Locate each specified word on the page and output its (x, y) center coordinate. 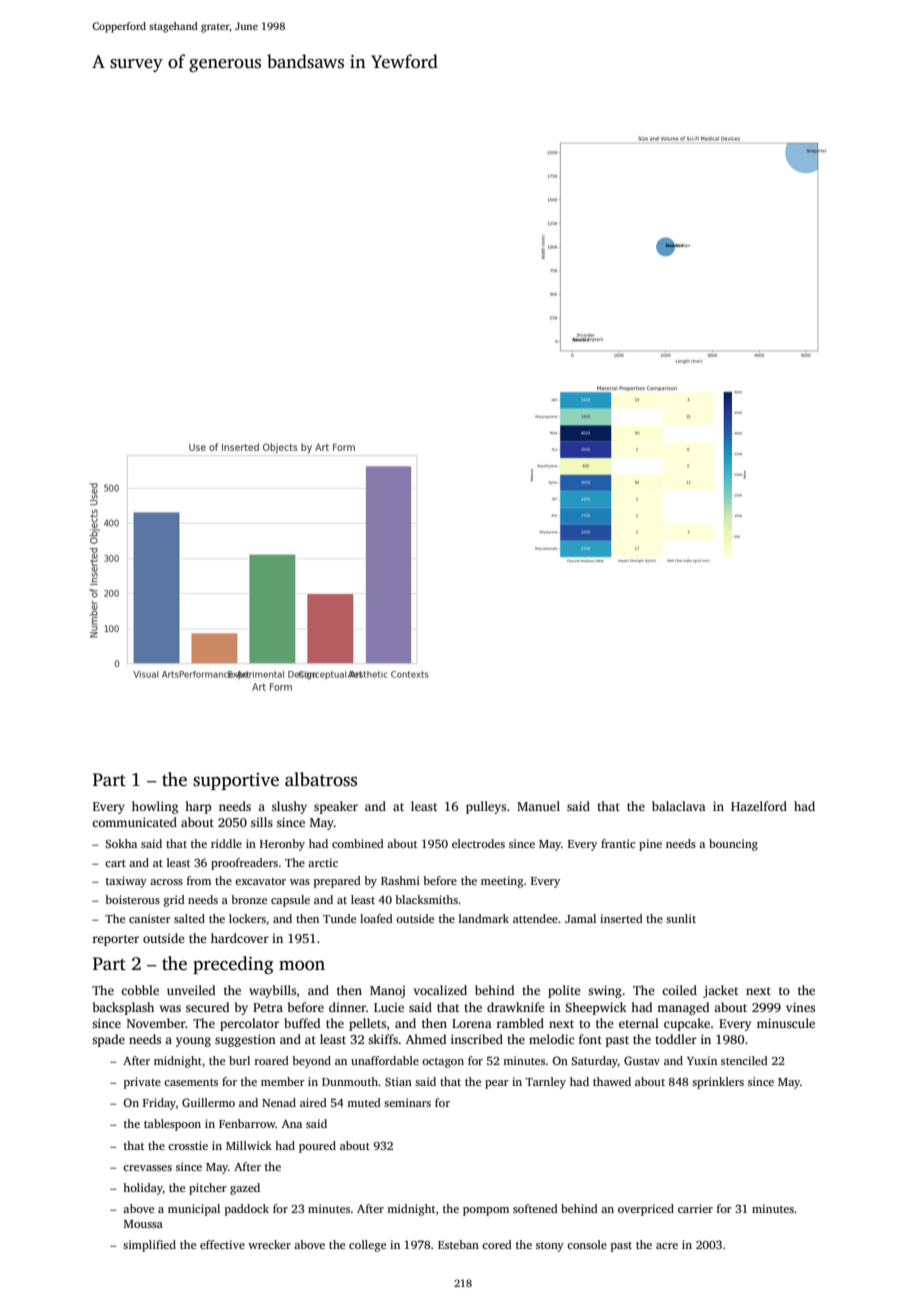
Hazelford (759, 806)
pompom (486, 1211)
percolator (249, 1024)
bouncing (733, 845)
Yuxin (702, 1060)
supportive (236, 781)
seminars (407, 1102)
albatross (321, 779)
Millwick (249, 1145)
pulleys (486, 807)
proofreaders (244, 864)
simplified (149, 1246)
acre (667, 1246)
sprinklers (718, 1083)
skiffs (383, 1039)
